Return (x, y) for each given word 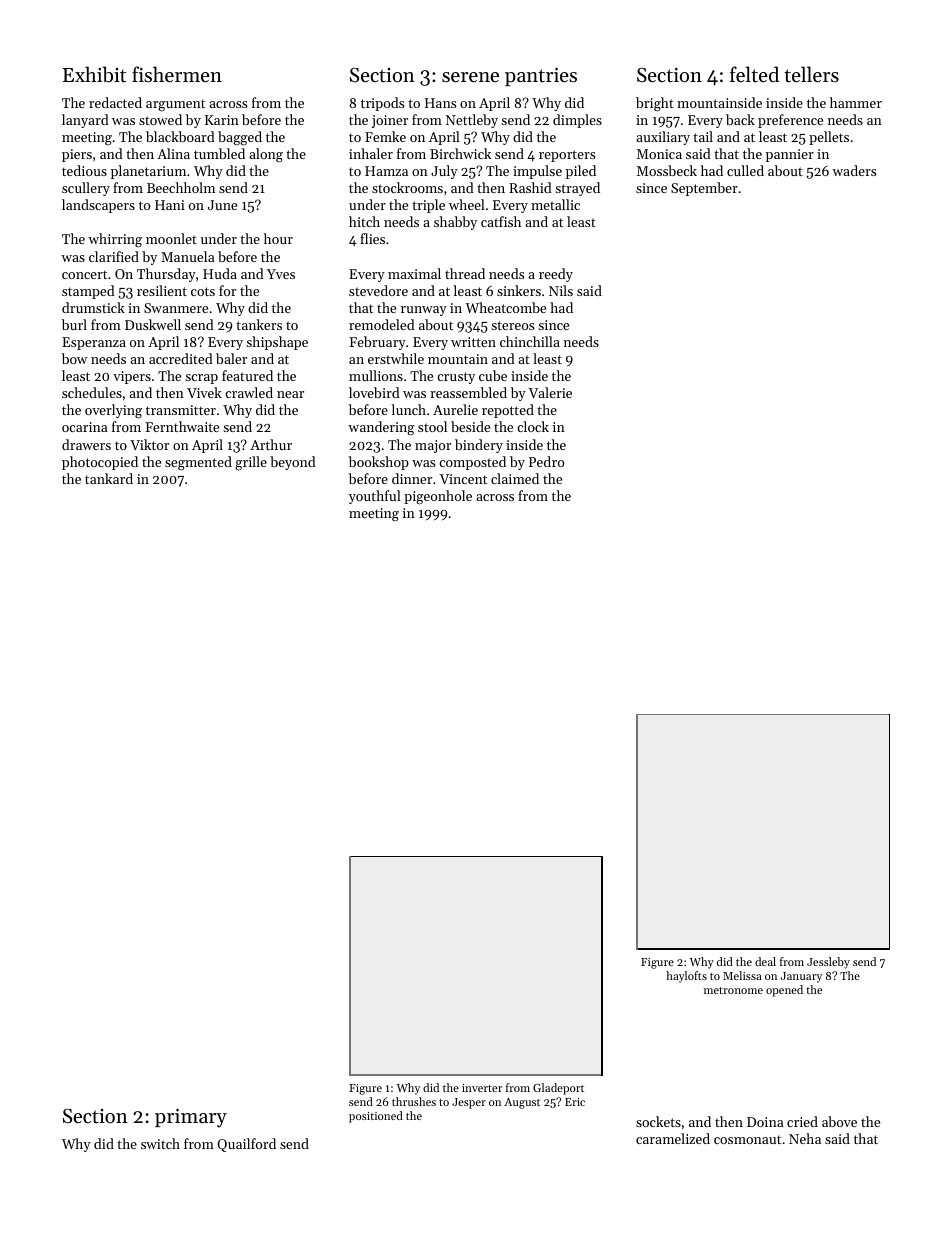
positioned (376, 1117)
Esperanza (94, 343)
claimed (515, 478)
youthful (375, 497)
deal (765, 961)
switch (160, 1143)
